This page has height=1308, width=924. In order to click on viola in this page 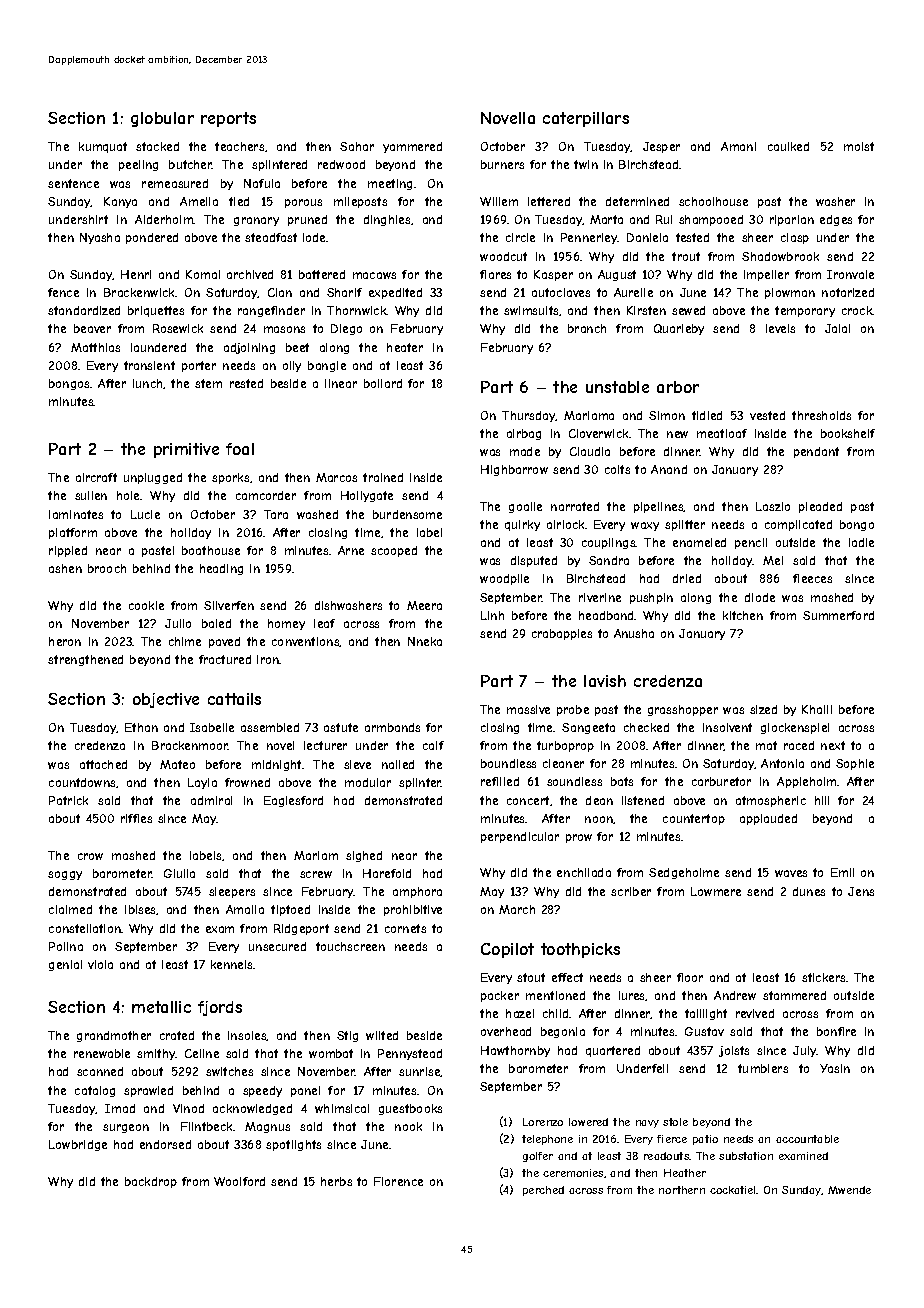, I will do `click(100, 964)`.
